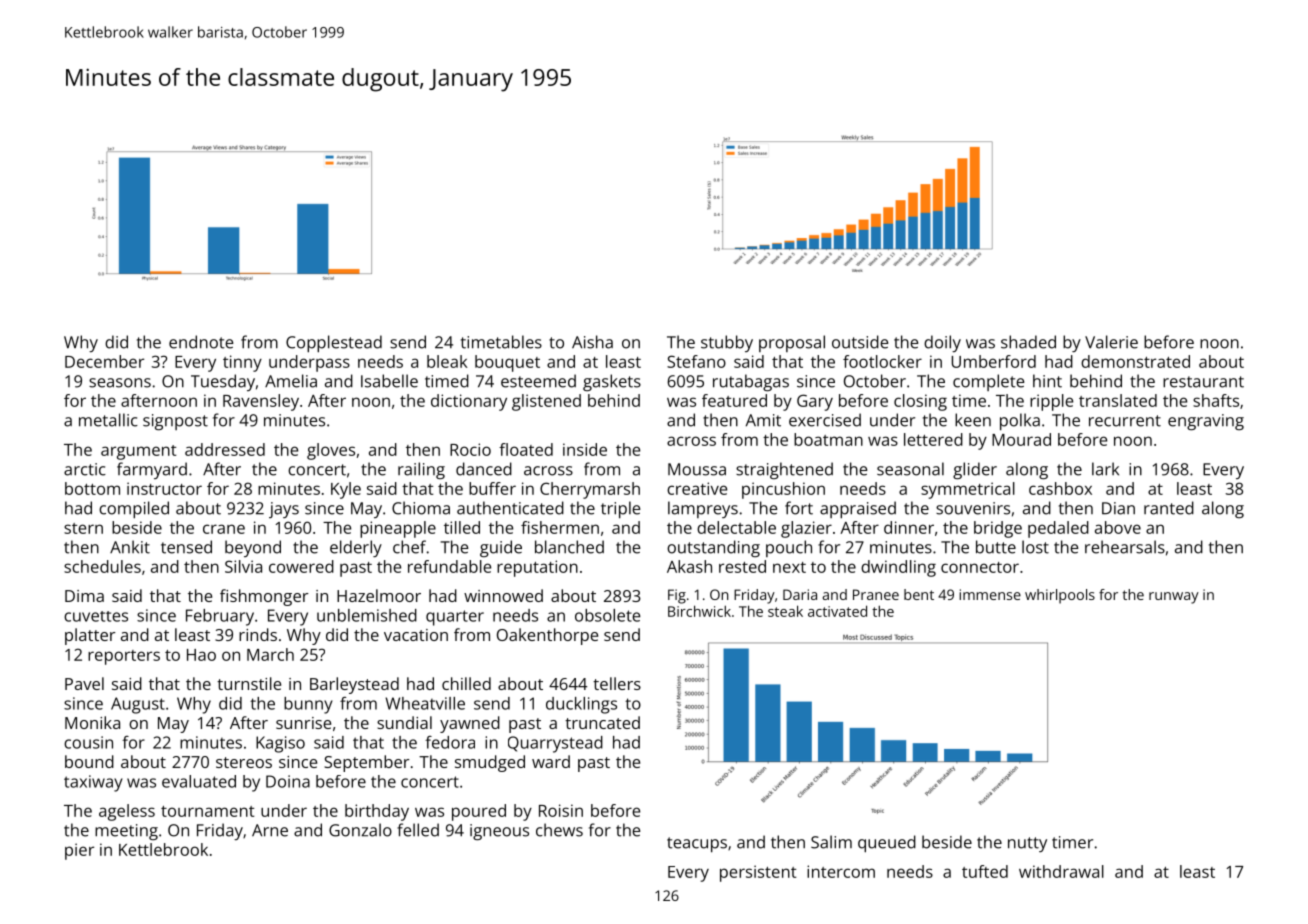 The image size is (1308, 924). What do you see at coordinates (360, 830) in the screenshot?
I see `Gonzalo` at bounding box center [360, 830].
